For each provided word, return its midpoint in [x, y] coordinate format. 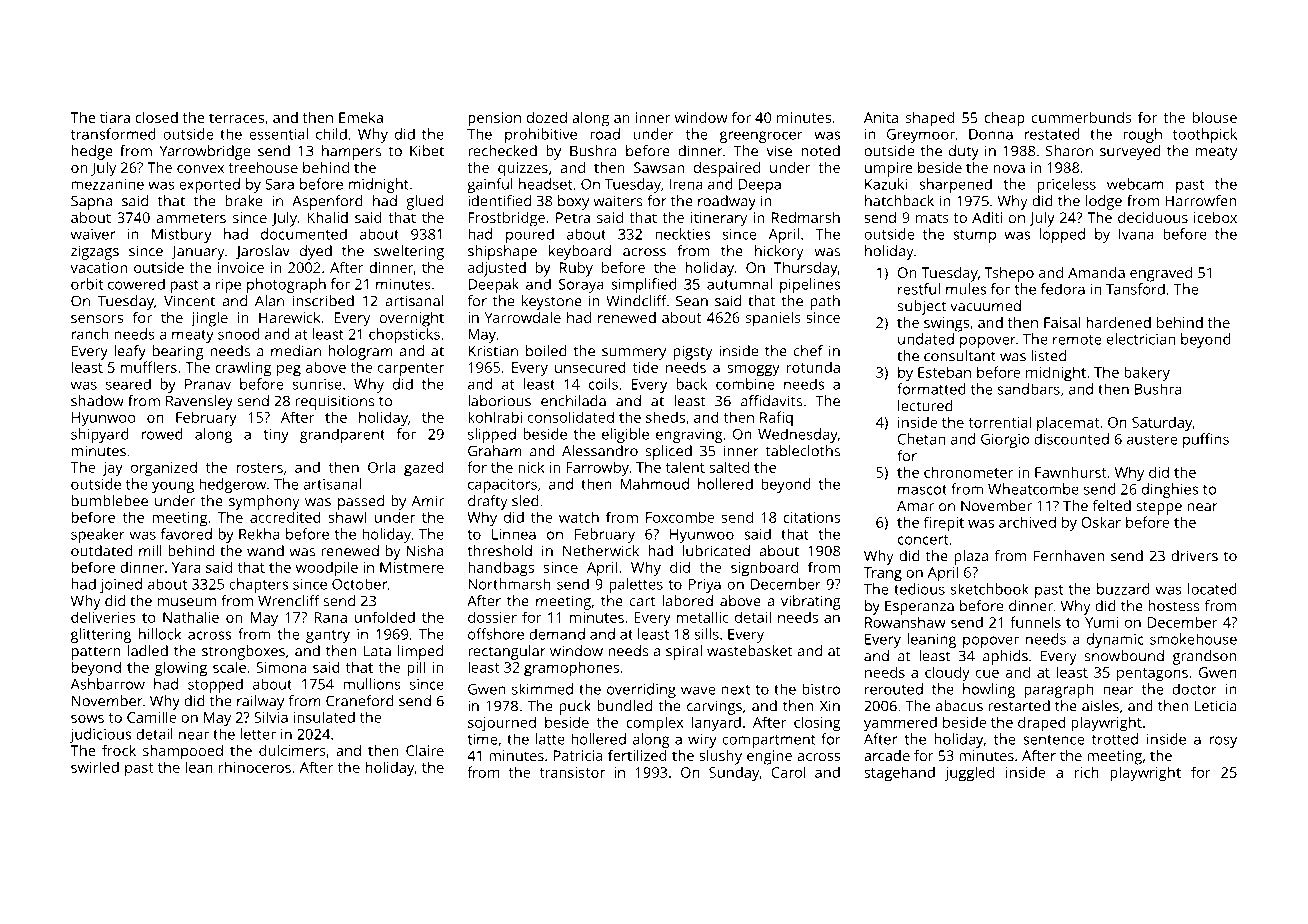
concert [923, 540]
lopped [1062, 235]
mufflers [149, 367]
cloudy [947, 674]
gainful [490, 185]
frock [119, 750]
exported [209, 185]
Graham [495, 451]
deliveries [103, 617]
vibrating [811, 602]
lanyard [716, 724]
